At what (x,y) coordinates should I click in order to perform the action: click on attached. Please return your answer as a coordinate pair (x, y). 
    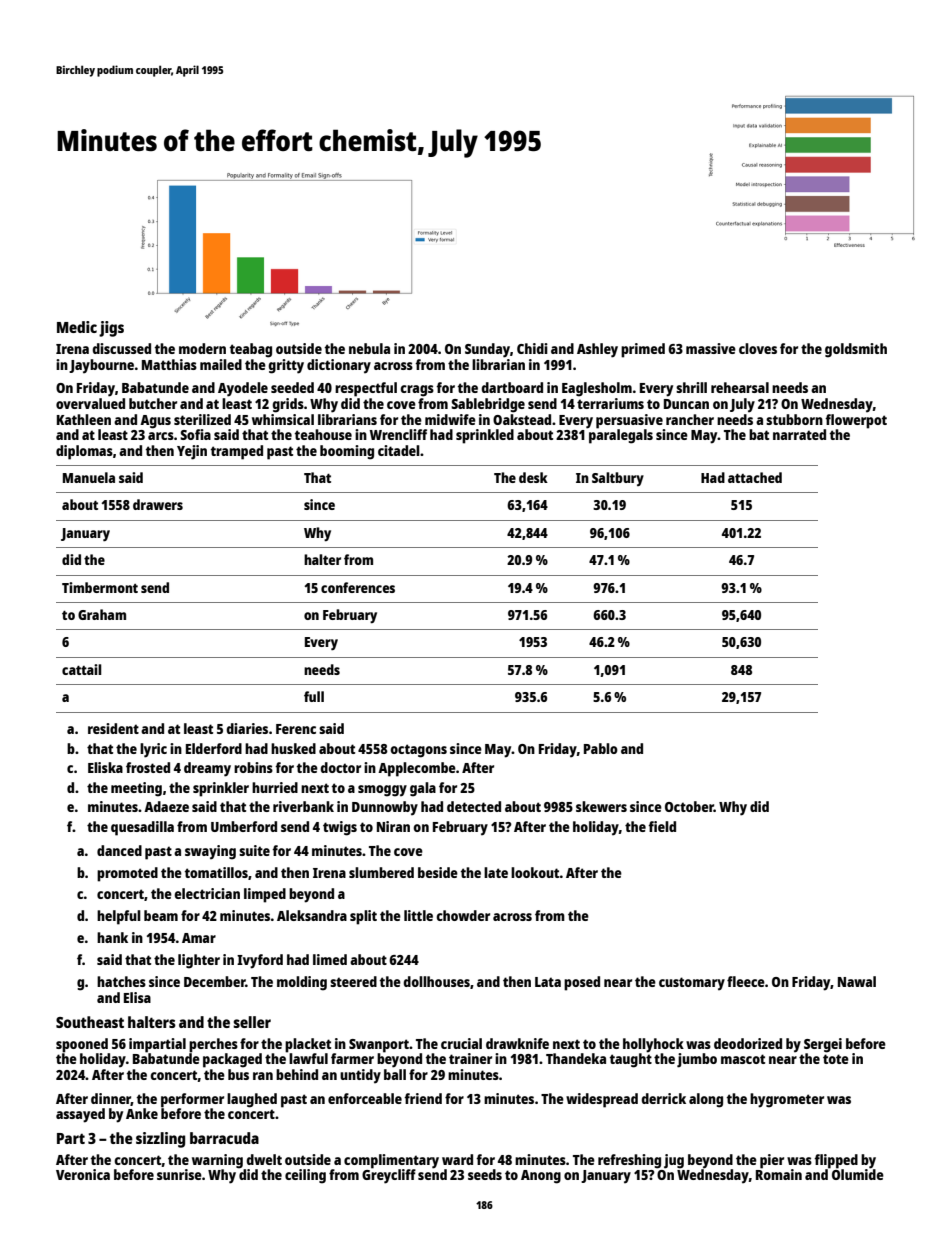
    Looking at the image, I should click on (755, 477).
